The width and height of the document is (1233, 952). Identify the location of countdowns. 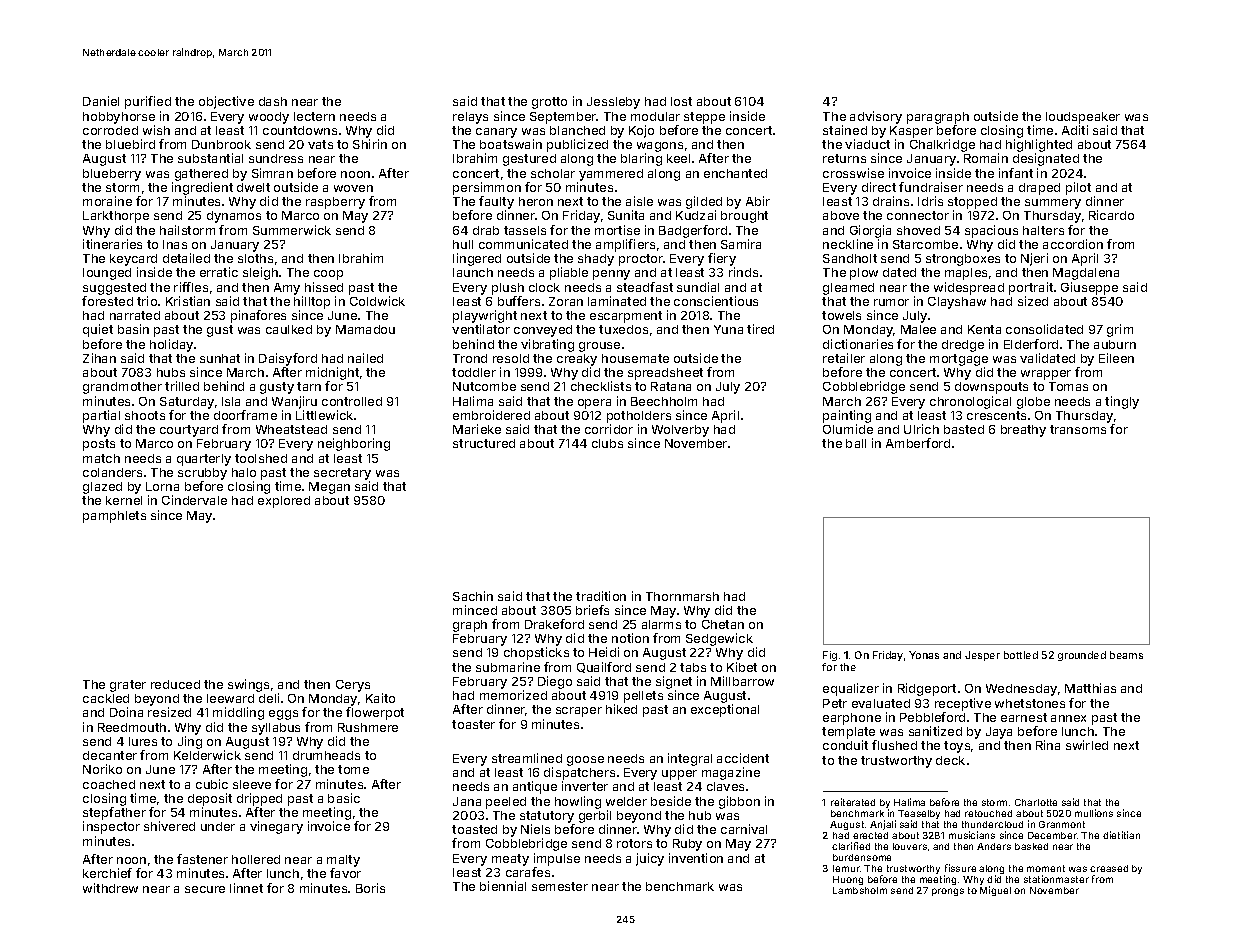
(300, 130).
